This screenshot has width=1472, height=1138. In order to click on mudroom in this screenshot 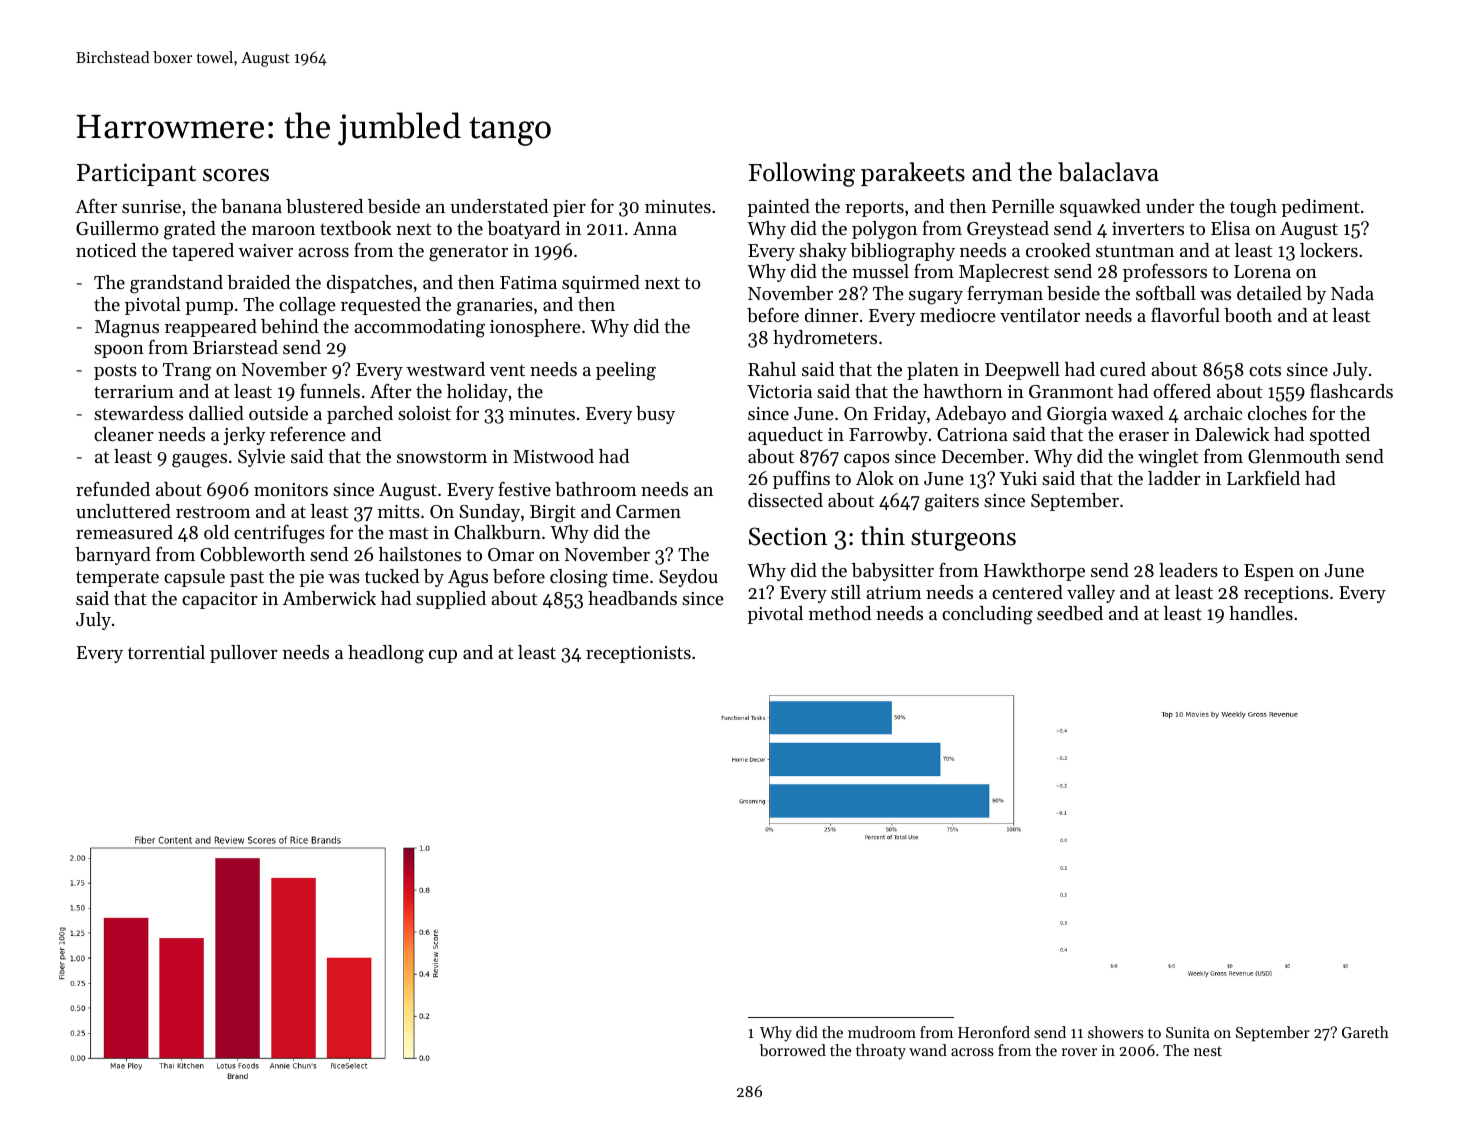, I will do `click(882, 1032)`.
